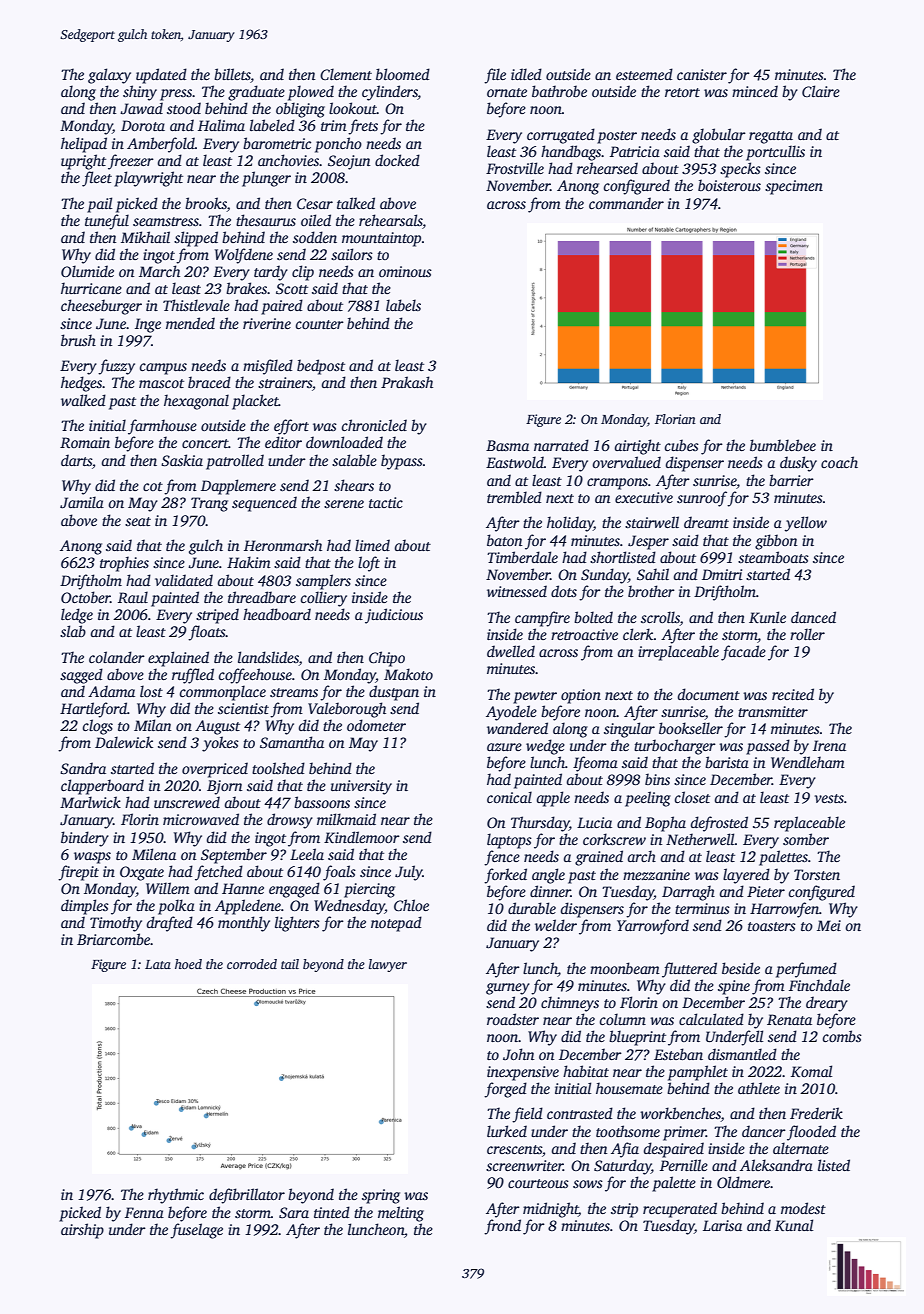  Describe the element at coordinates (402, 462) in the image. I see `bypass` at that location.
